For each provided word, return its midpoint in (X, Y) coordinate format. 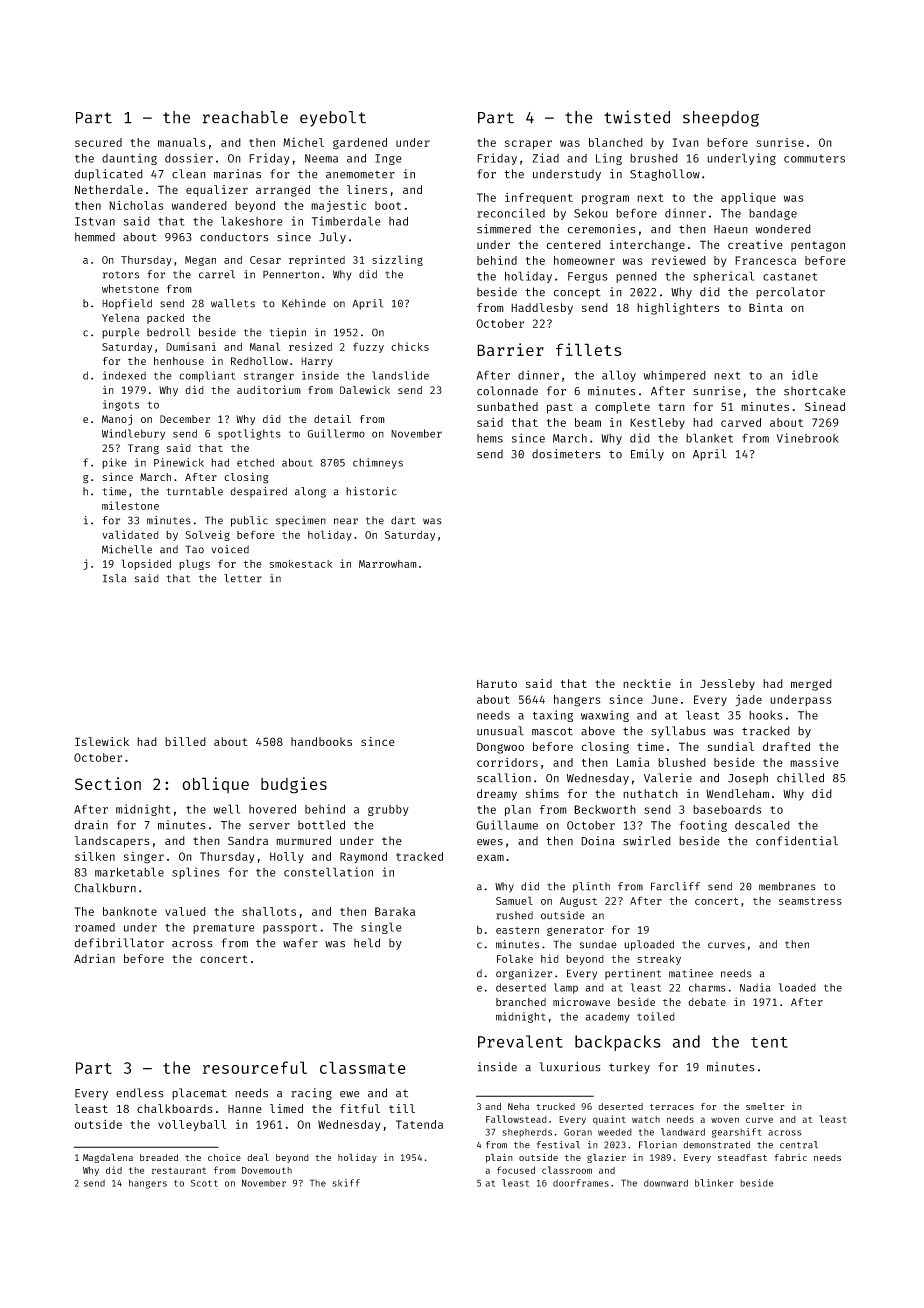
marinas (237, 174)
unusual (500, 731)
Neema (321, 158)
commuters (814, 159)
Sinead (825, 406)
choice (224, 1157)
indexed (124, 375)
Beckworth (605, 809)
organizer (524, 974)
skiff (346, 1183)
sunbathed (507, 406)
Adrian (94, 958)
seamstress (810, 901)
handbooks (321, 741)
